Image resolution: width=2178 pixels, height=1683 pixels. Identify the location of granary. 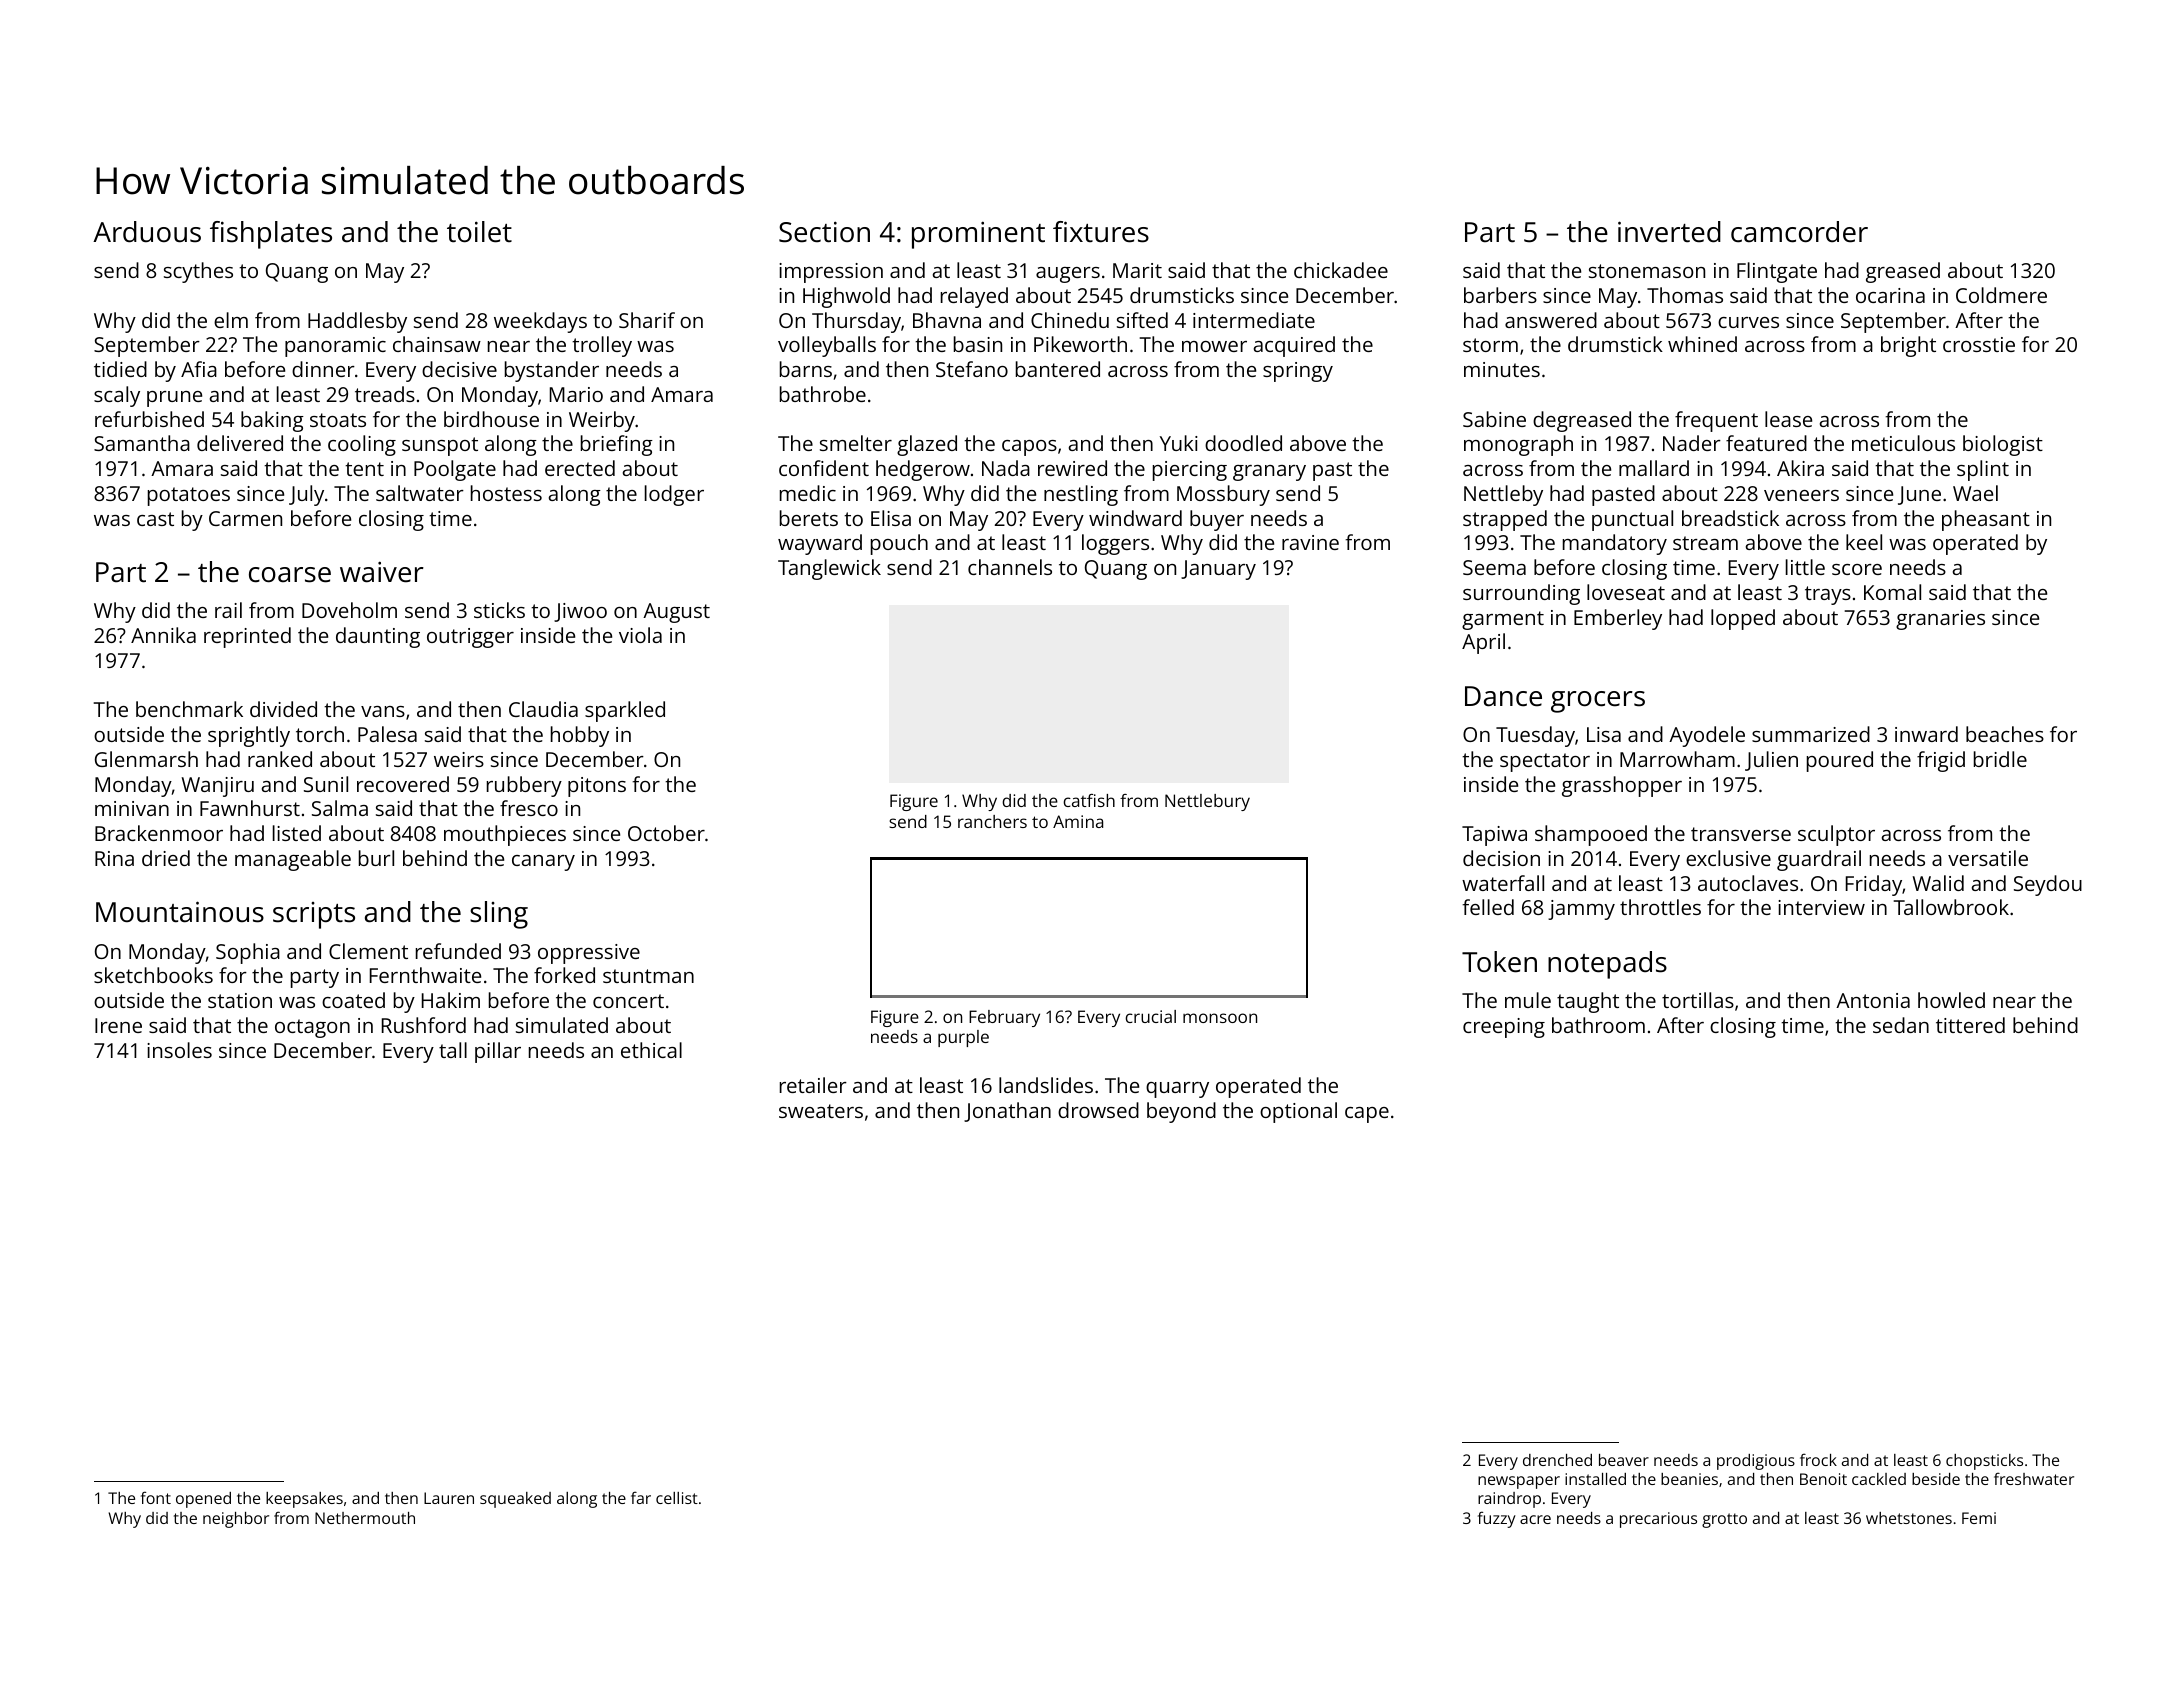
(1269, 473).
